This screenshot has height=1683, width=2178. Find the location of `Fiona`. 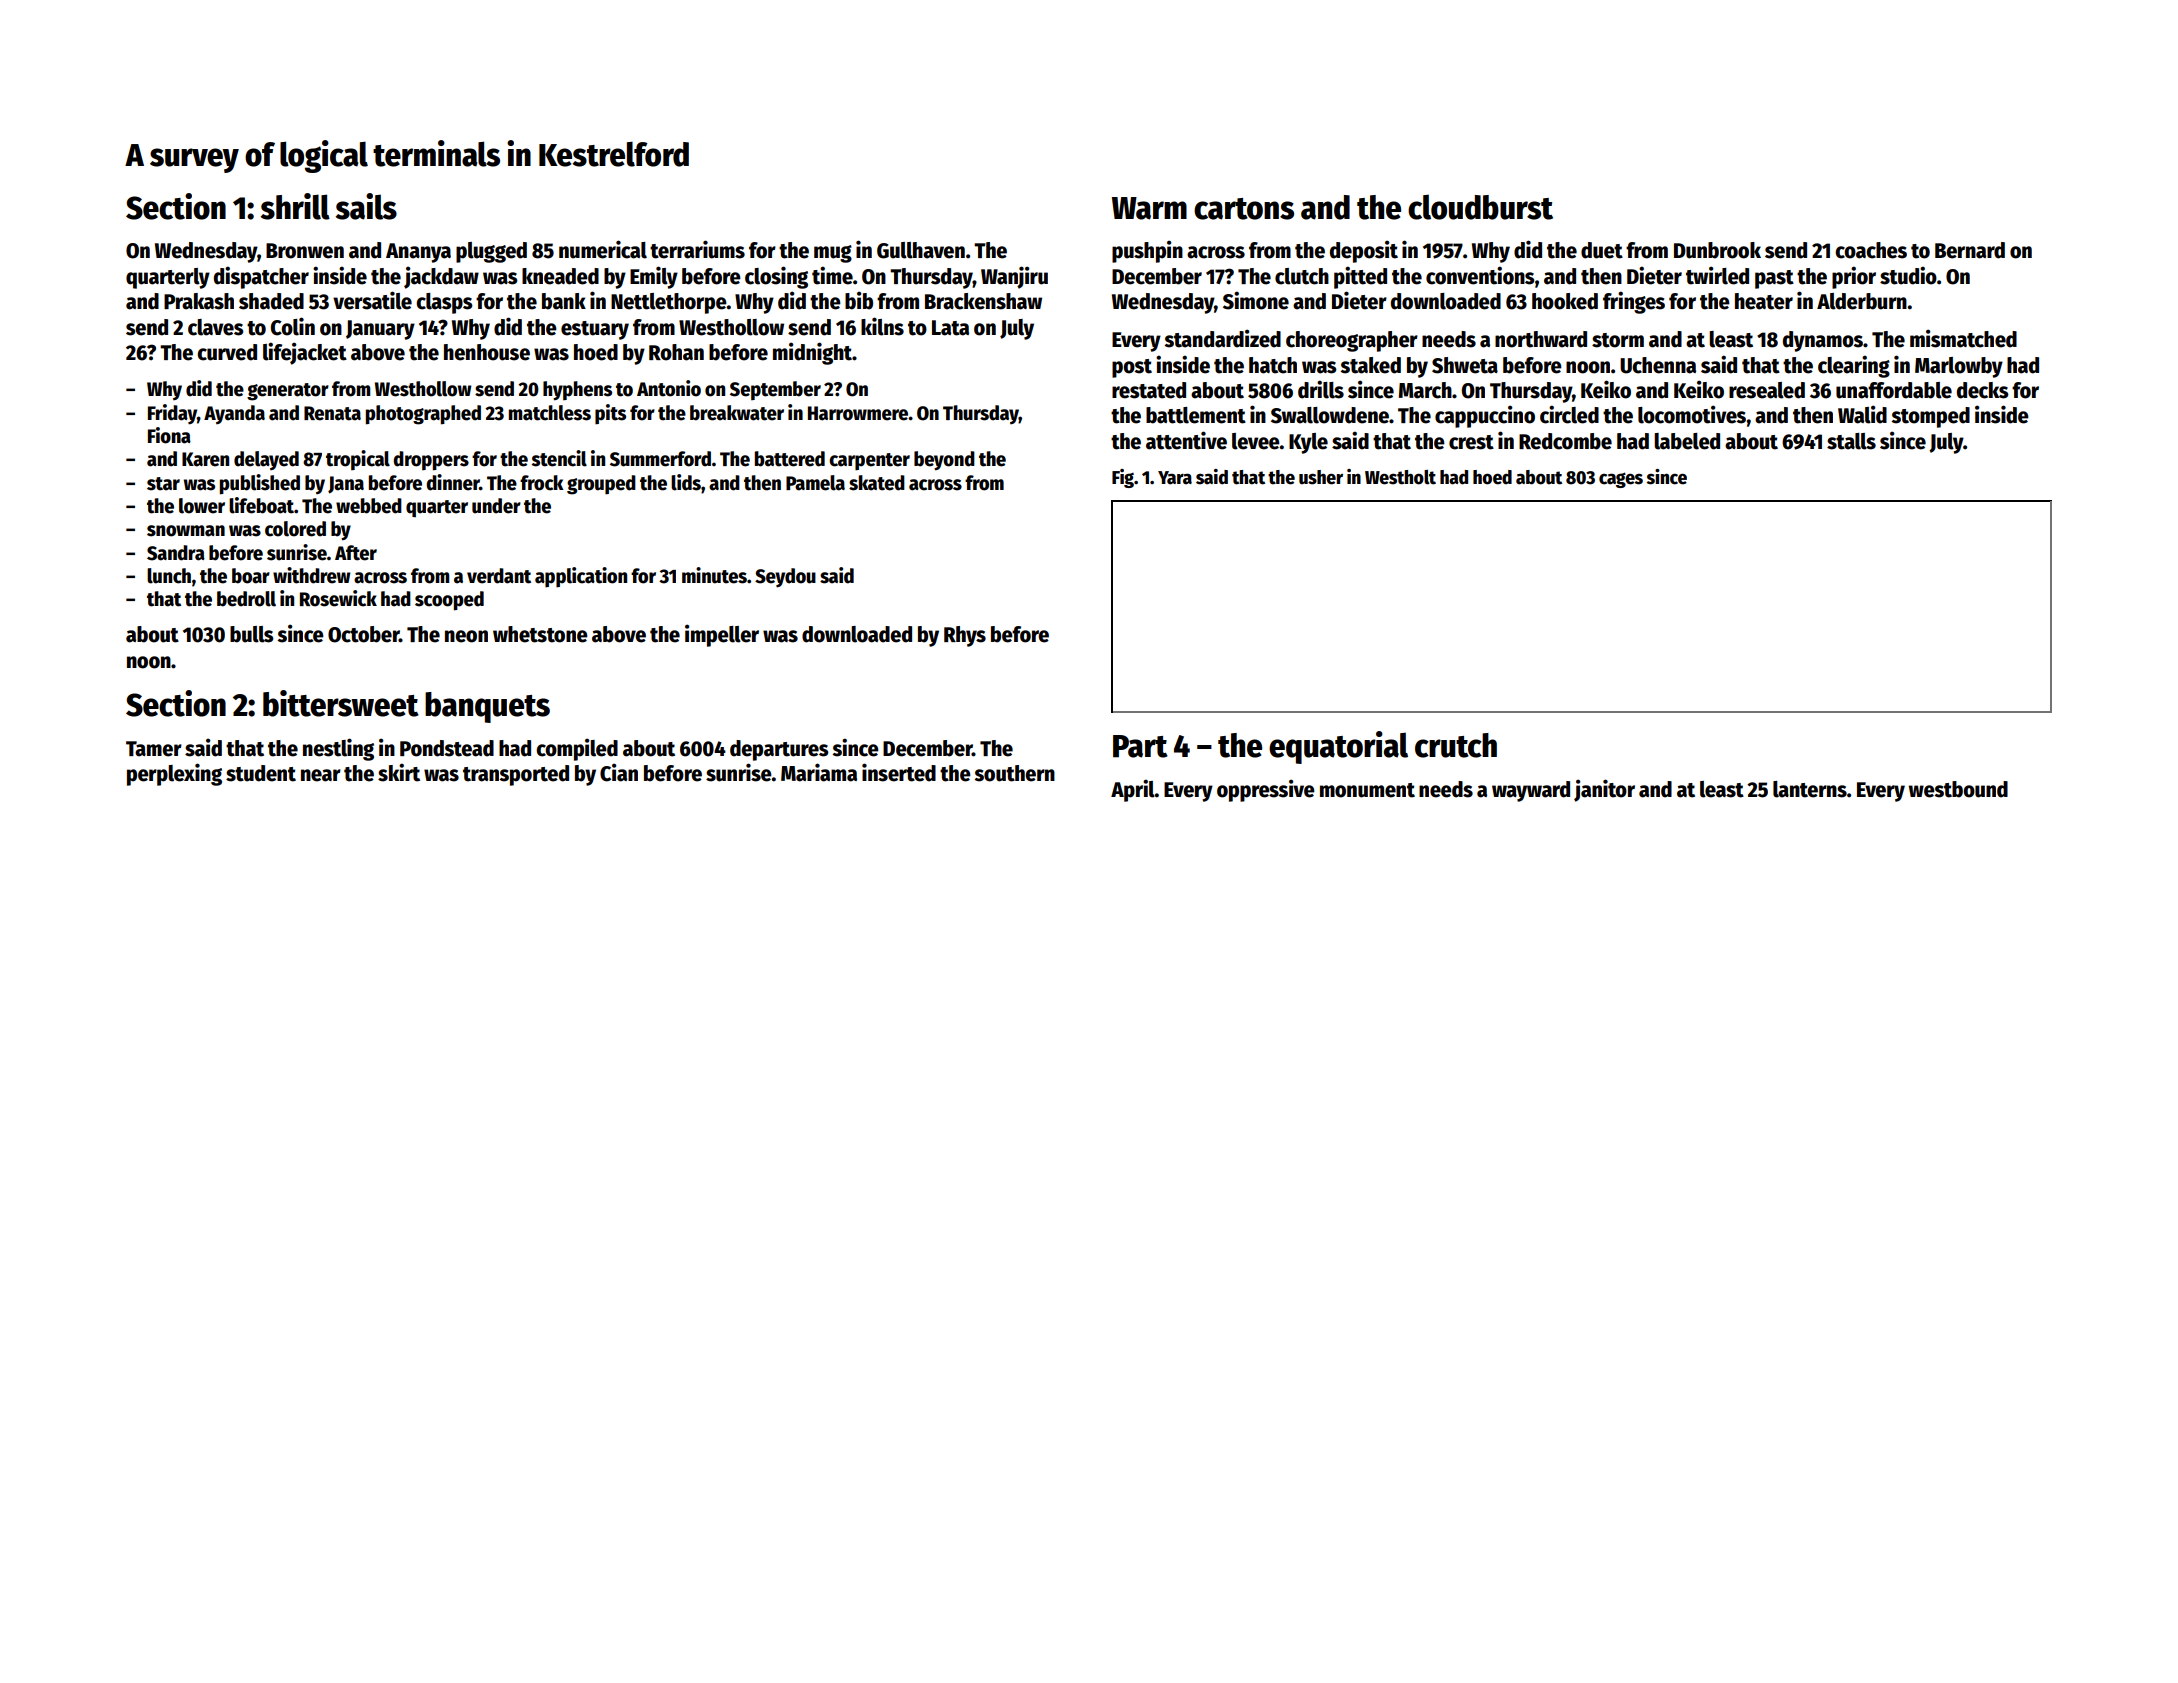

Fiona is located at coordinates (169, 435).
